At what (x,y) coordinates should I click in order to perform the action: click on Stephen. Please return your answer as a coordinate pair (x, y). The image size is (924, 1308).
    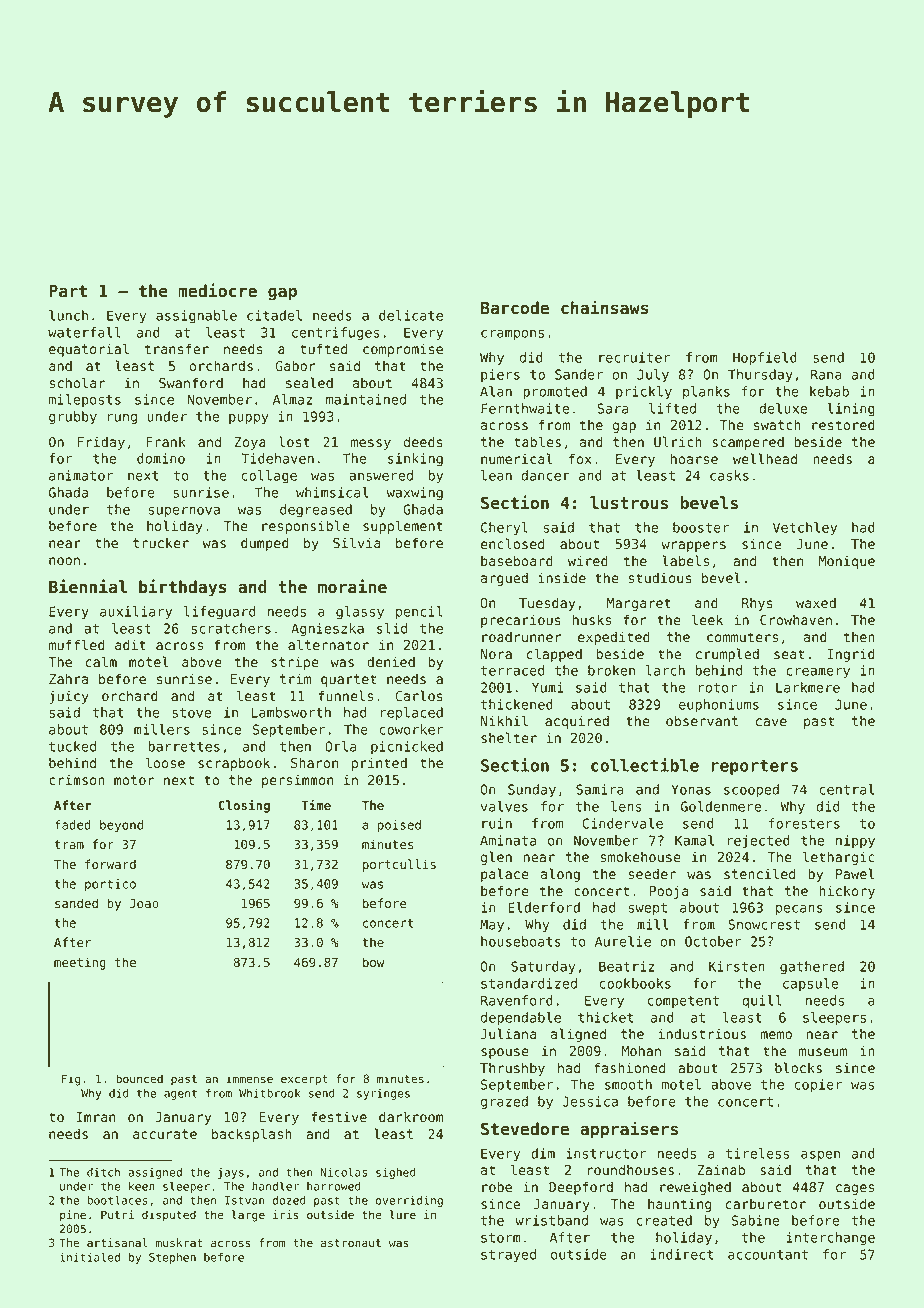
    Looking at the image, I should click on (172, 1258).
